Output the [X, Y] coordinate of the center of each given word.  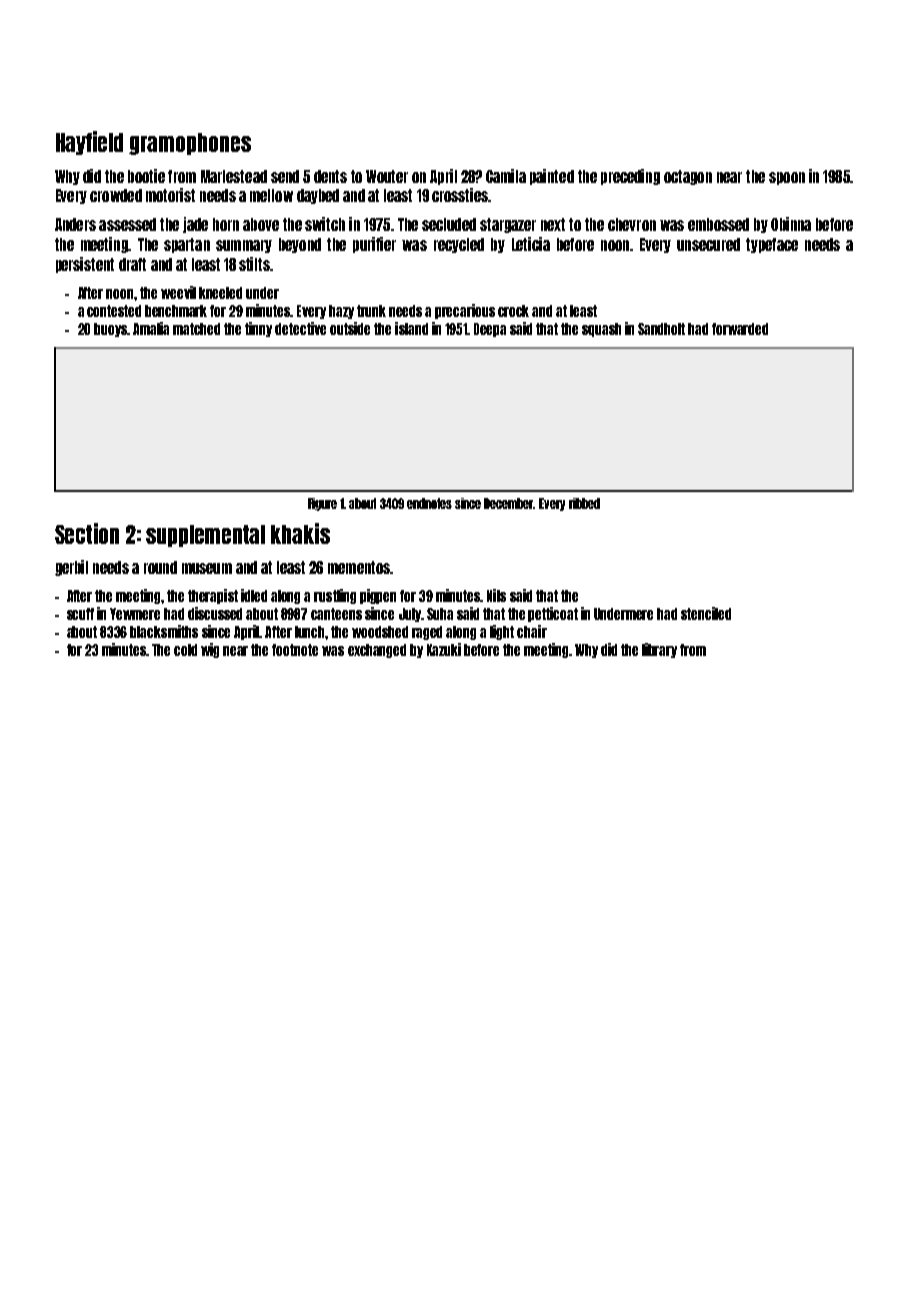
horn [226, 224]
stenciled [706, 613]
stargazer [508, 225]
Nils [496, 595]
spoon [787, 178]
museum [207, 568]
